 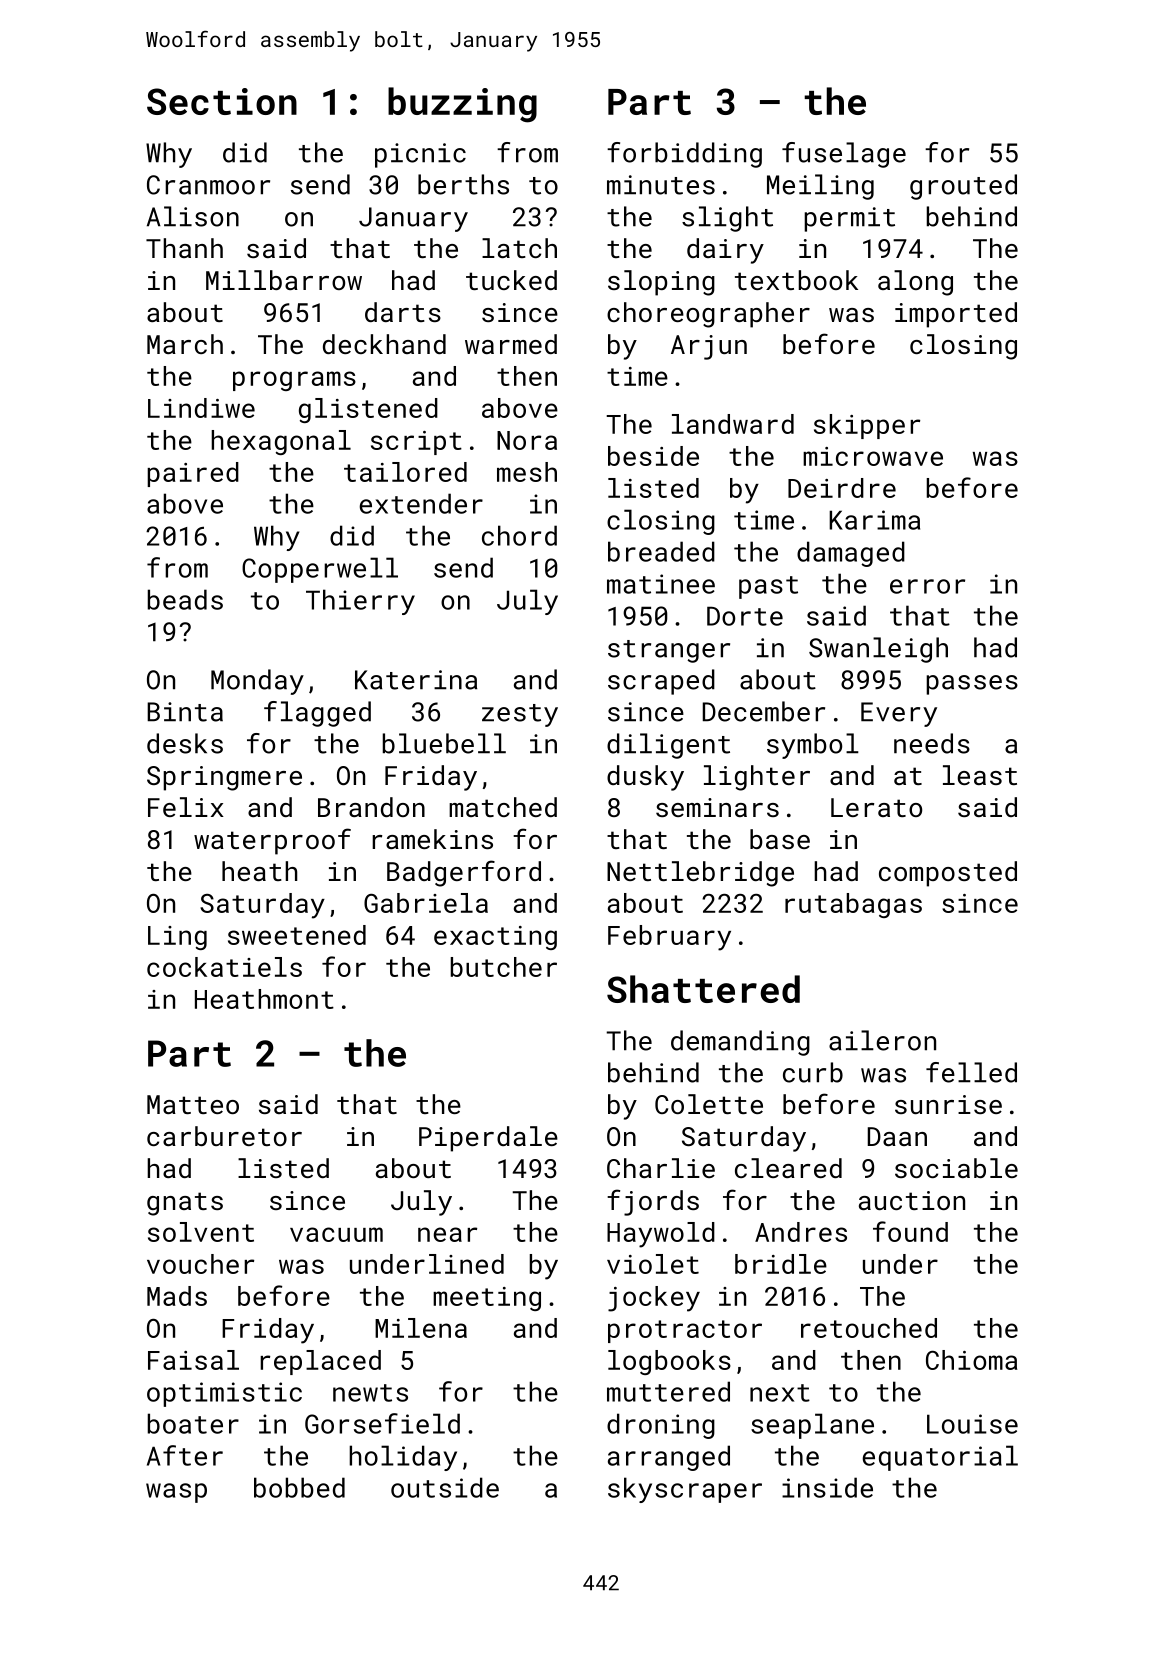 What do you see at coordinates (842, 488) in the screenshot?
I see `Deirdre` at bounding box center [842, 488].
